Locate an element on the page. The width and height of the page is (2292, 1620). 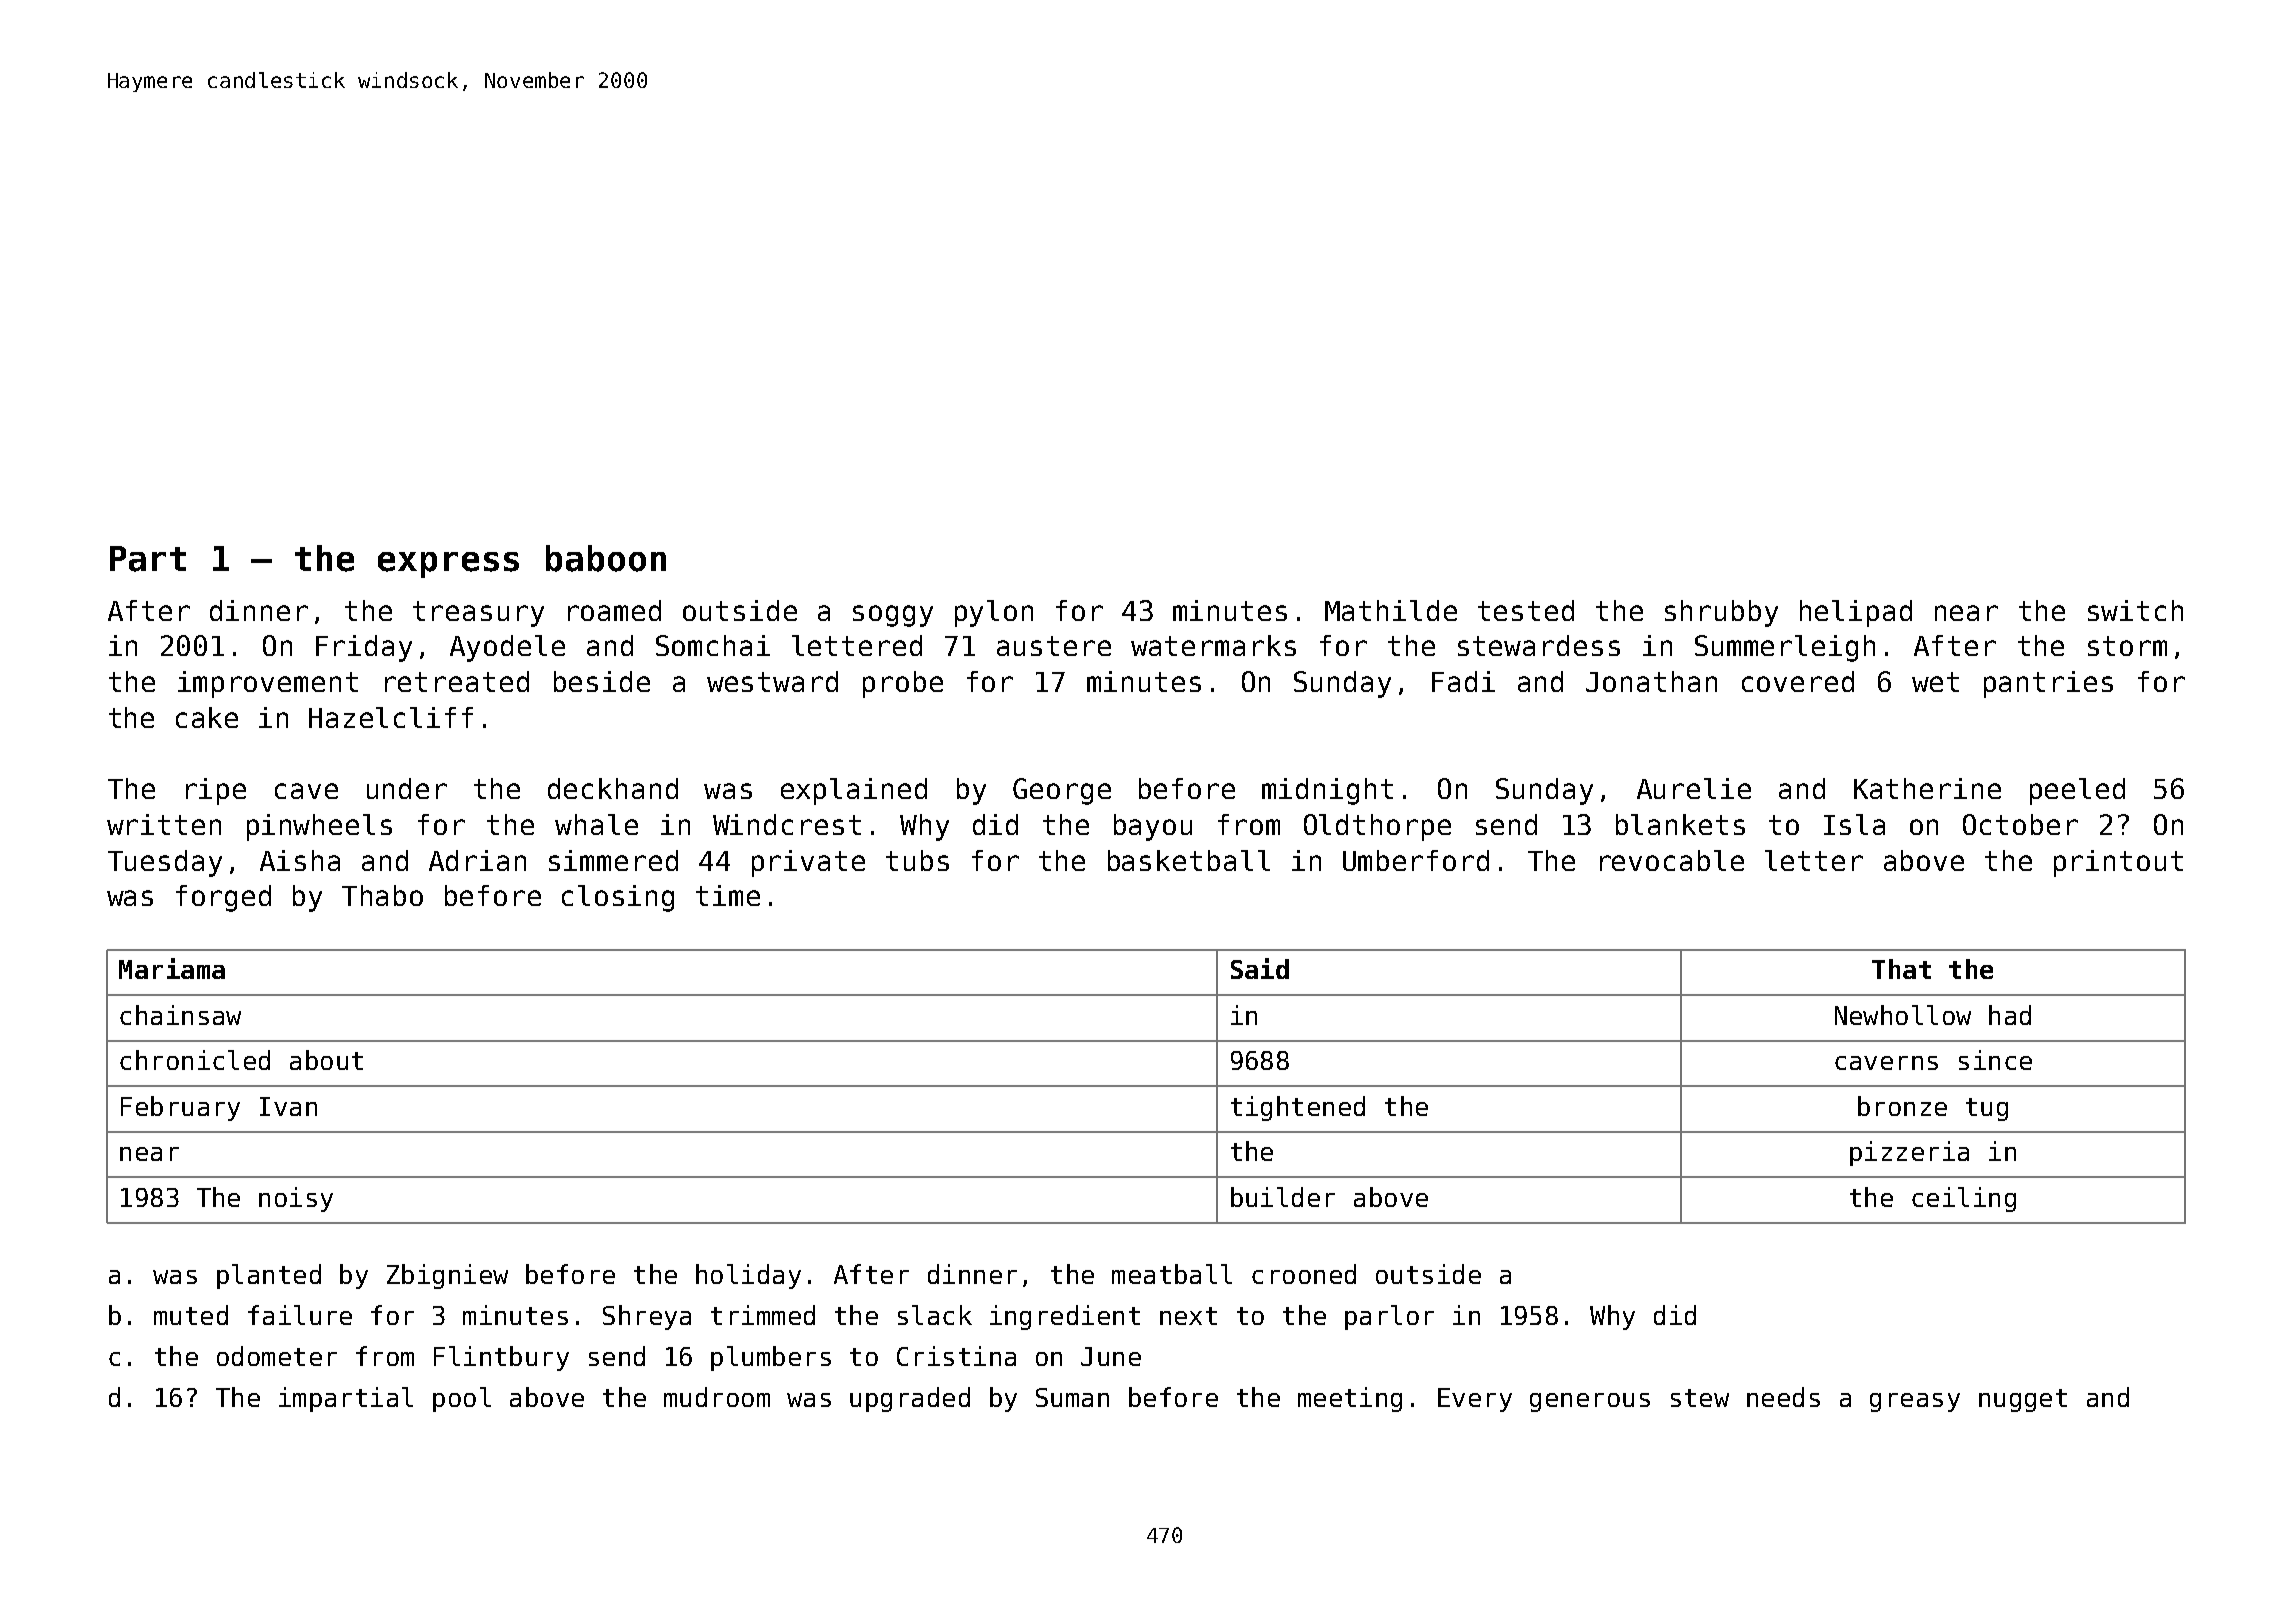
switch is located at coordinates (2135, 610).
